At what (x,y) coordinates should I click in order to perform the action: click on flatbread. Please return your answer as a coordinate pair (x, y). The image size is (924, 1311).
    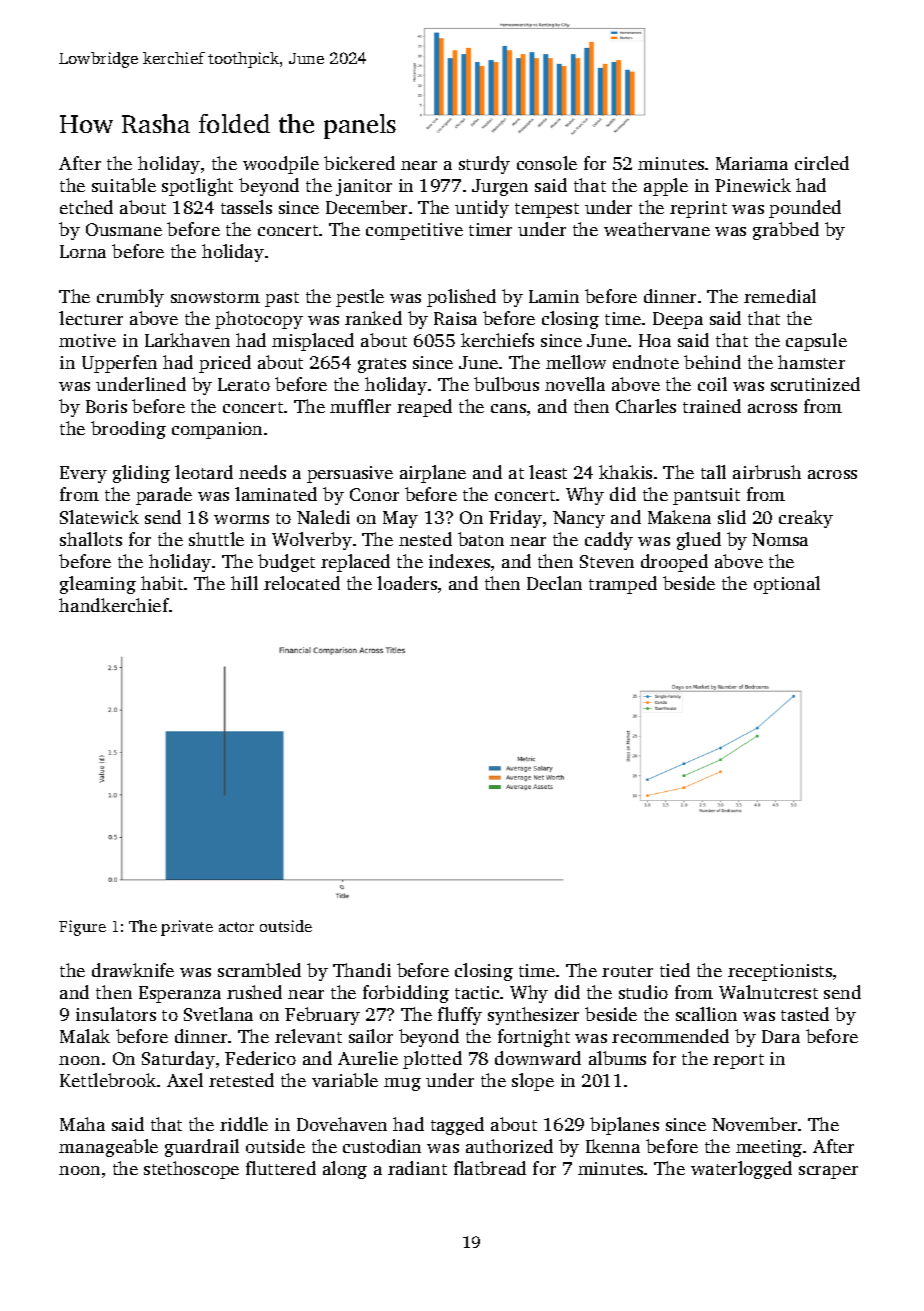
    Looking at the image, I should click on (490, 1168).
